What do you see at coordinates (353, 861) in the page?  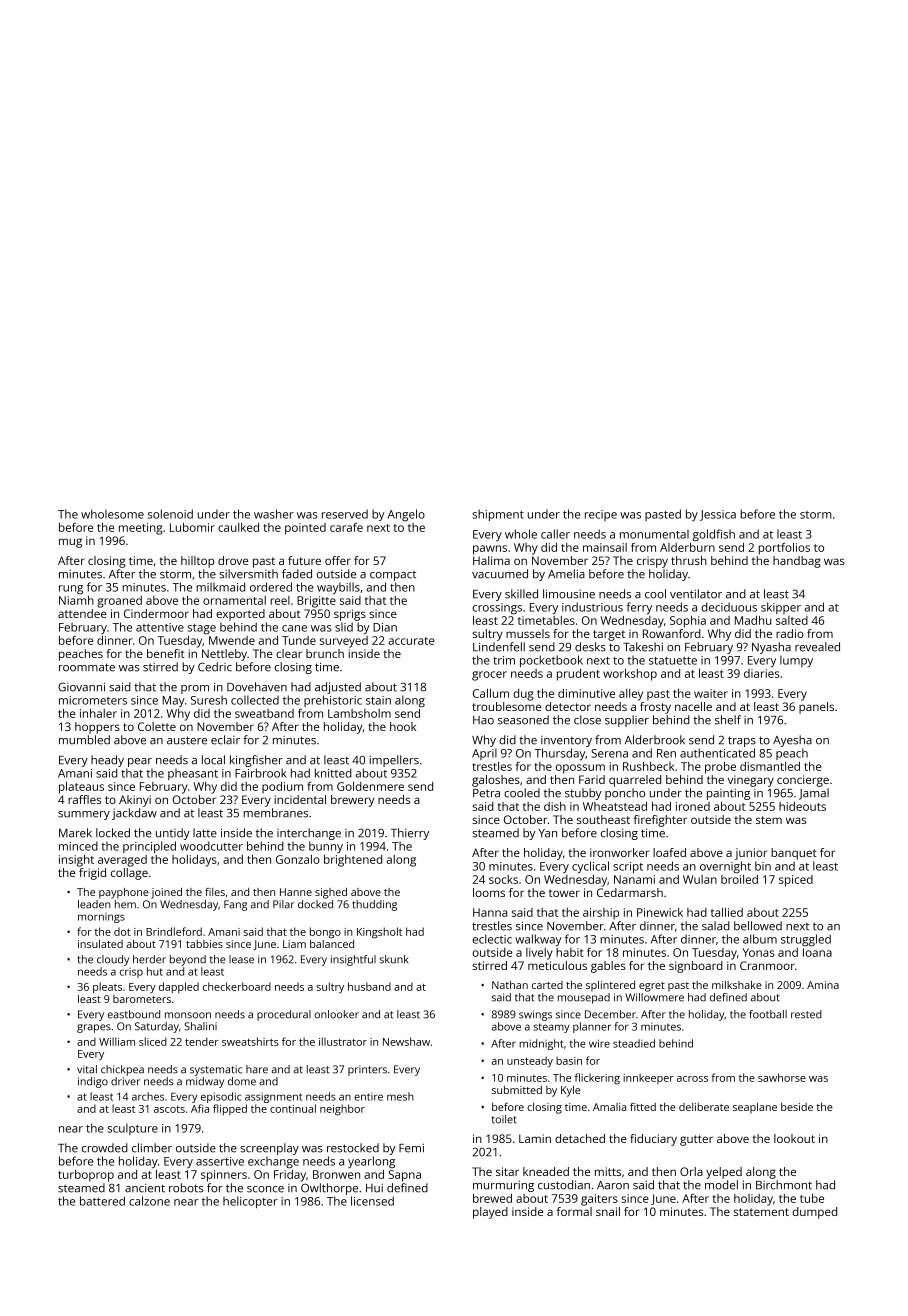 I see `brightened` at bounding box center [353, 861].
